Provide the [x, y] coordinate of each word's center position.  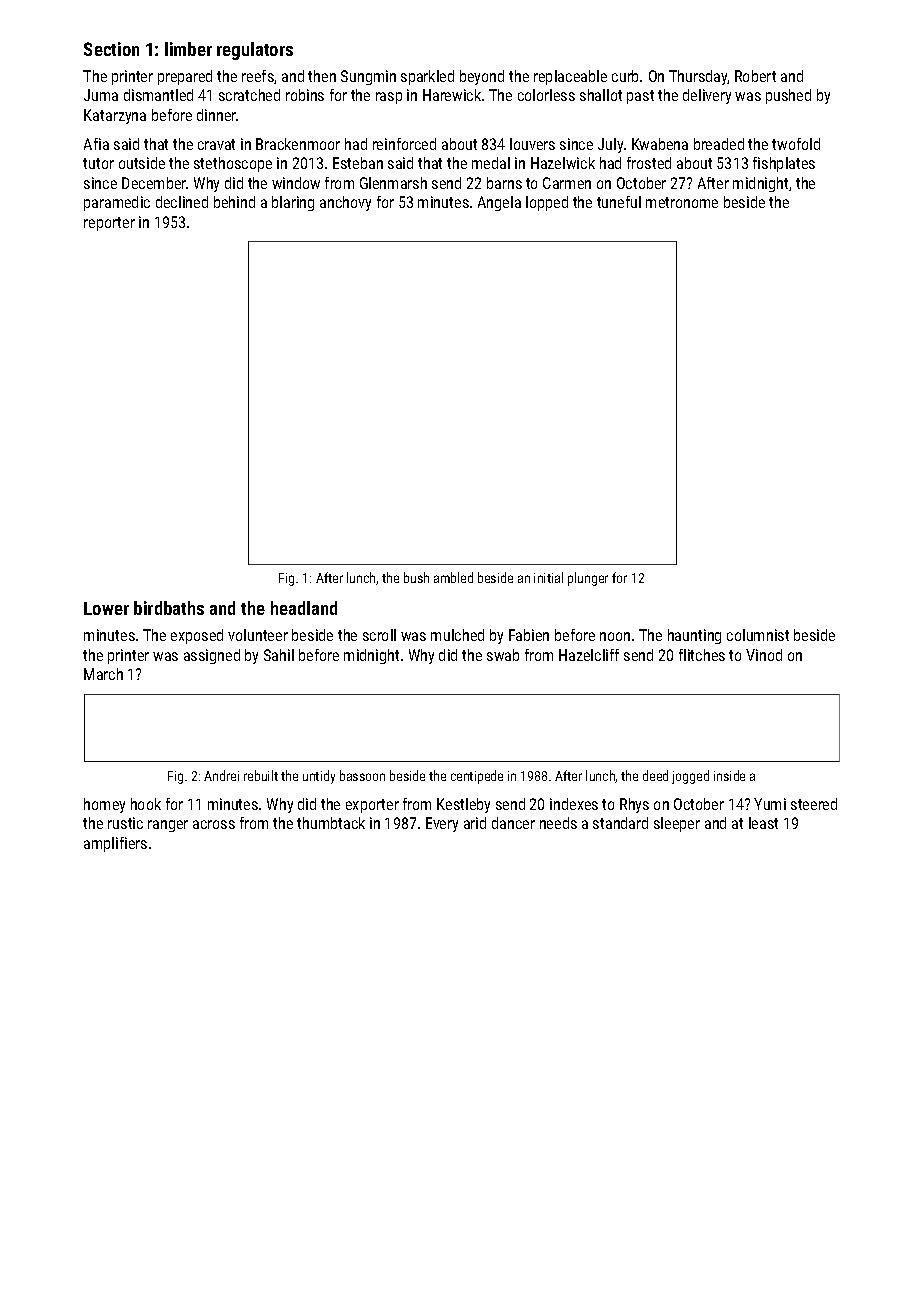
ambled [453, 577]
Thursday [698, 77]
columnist [758, 635]
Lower [106, 608]
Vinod [764, 655]
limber [188, 49]
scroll [379, 635]
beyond [482, 77]
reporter [109, 224]
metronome [682, 202]
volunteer [258, 635]
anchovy [345, 203]
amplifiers [115, 844]
